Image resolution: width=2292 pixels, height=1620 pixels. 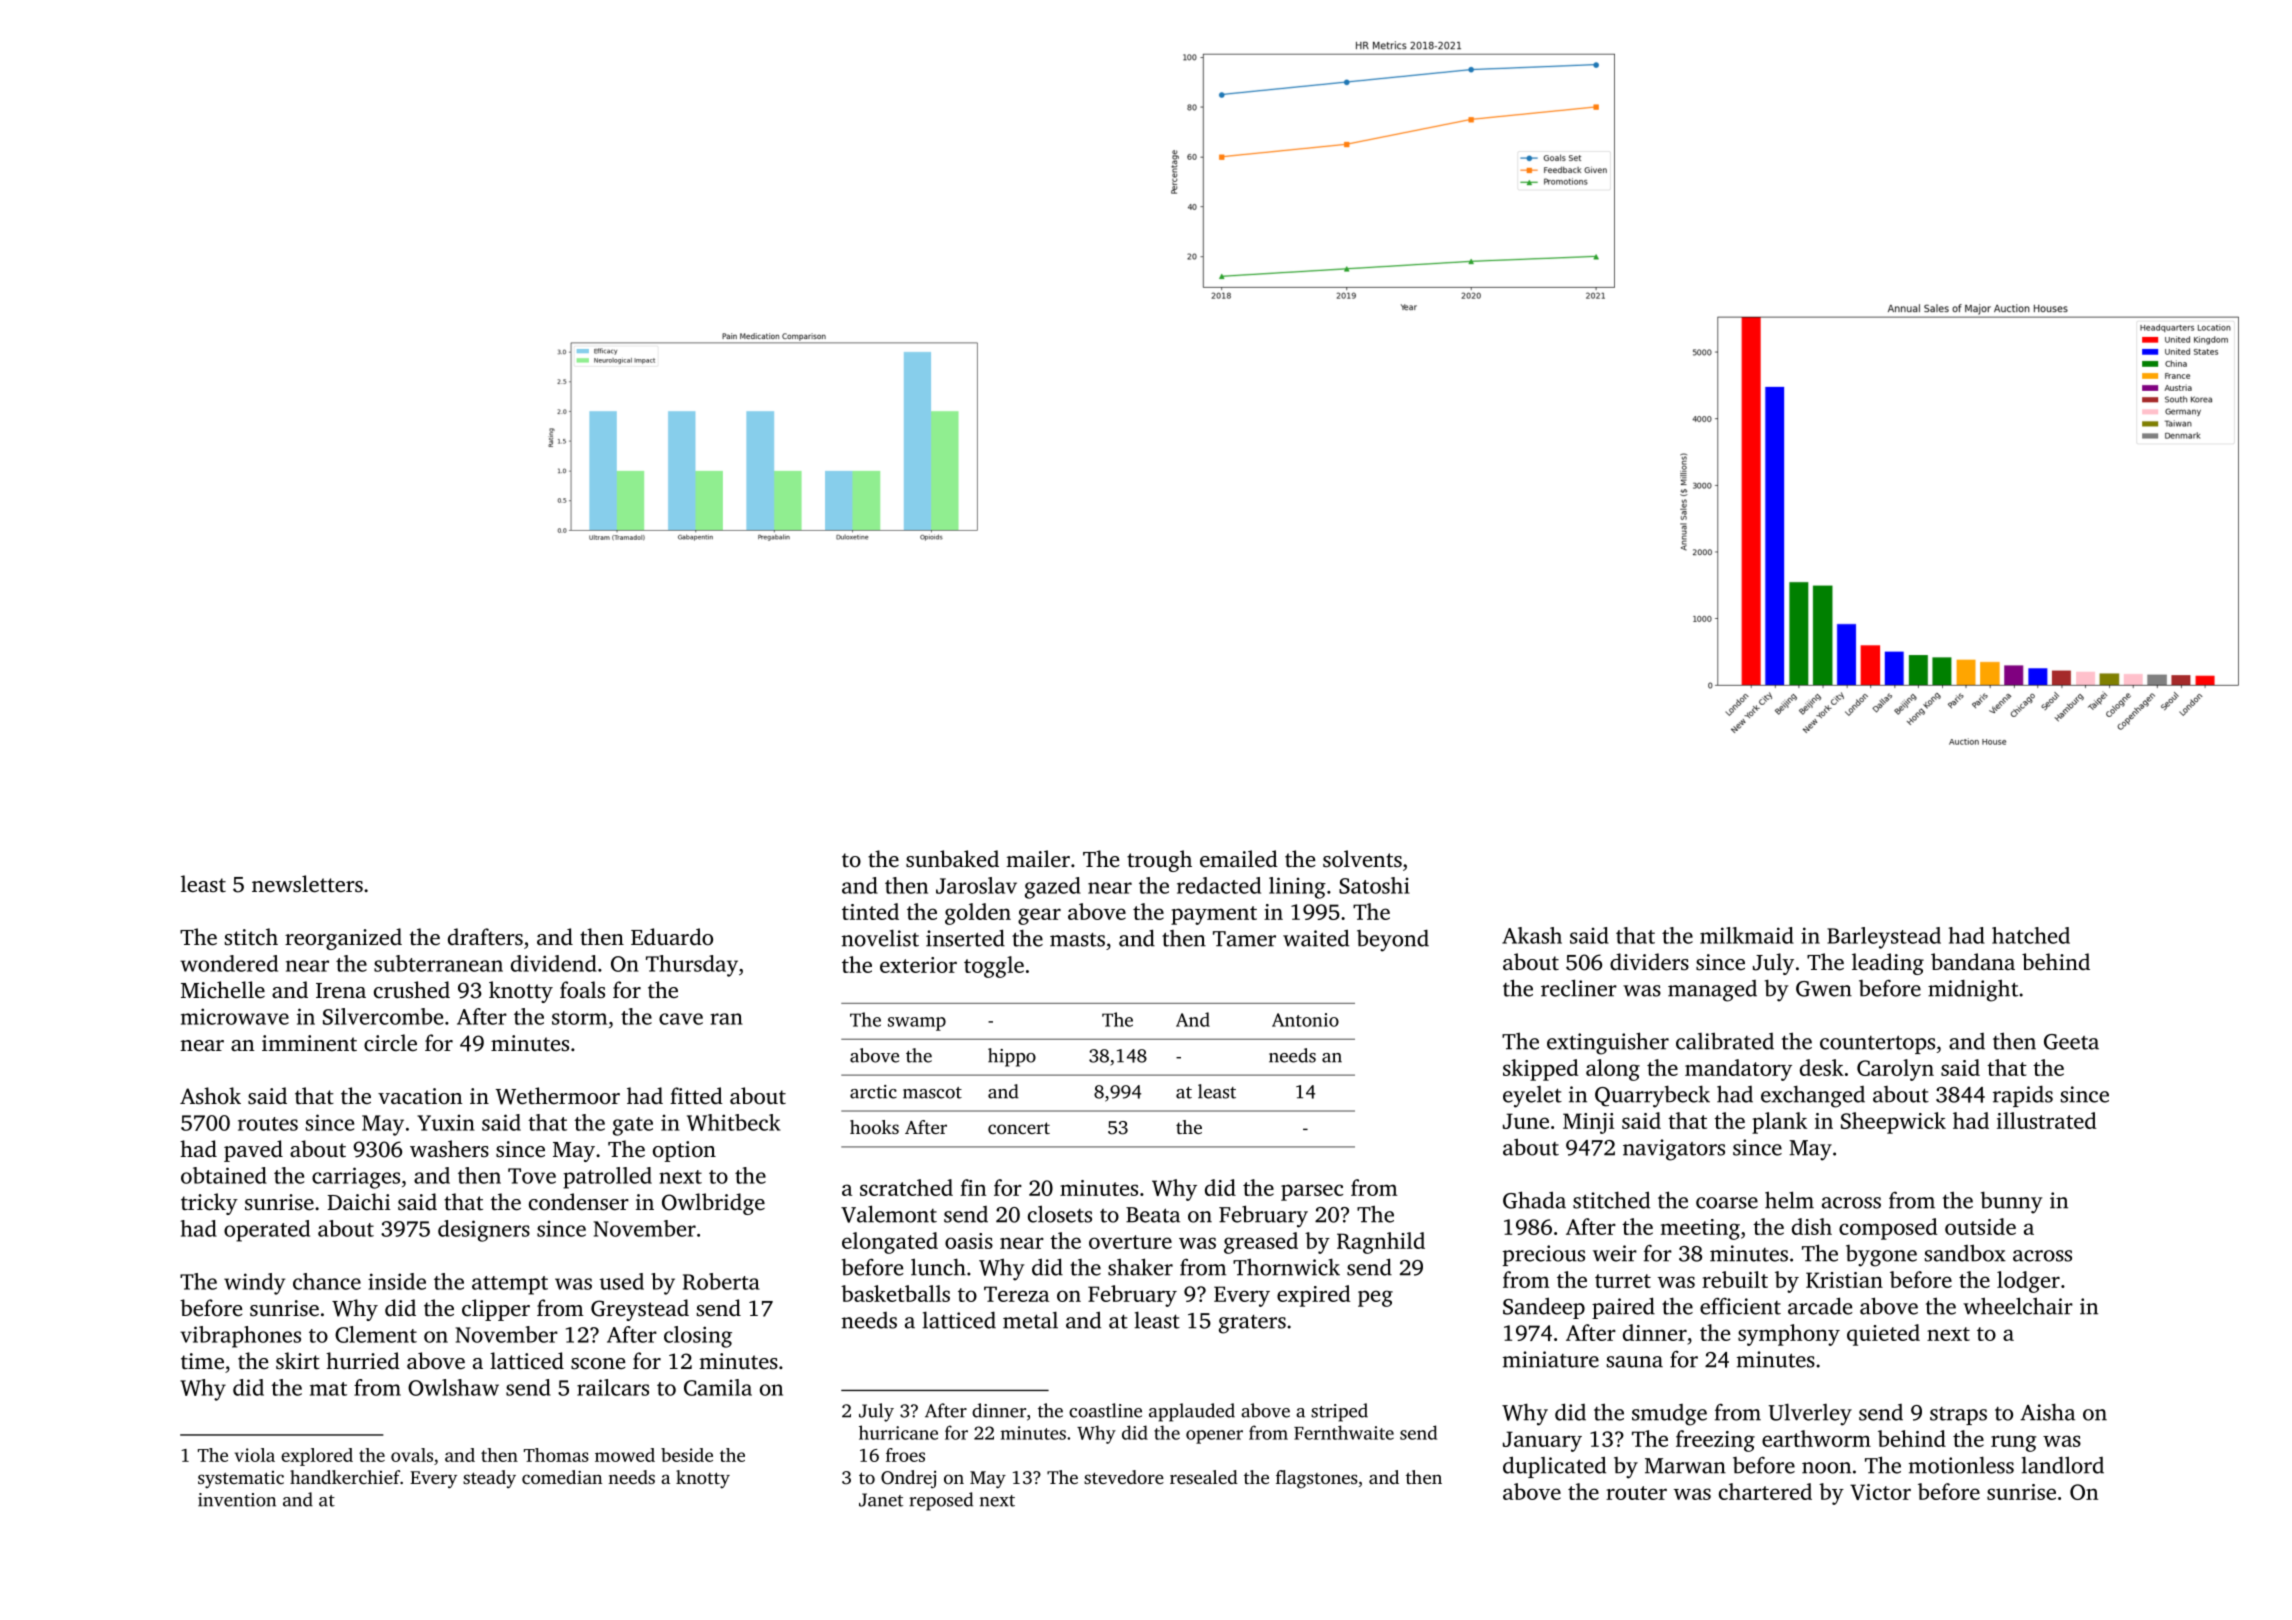 I want to click on Barleystead, so click(x=1884, y=938).
